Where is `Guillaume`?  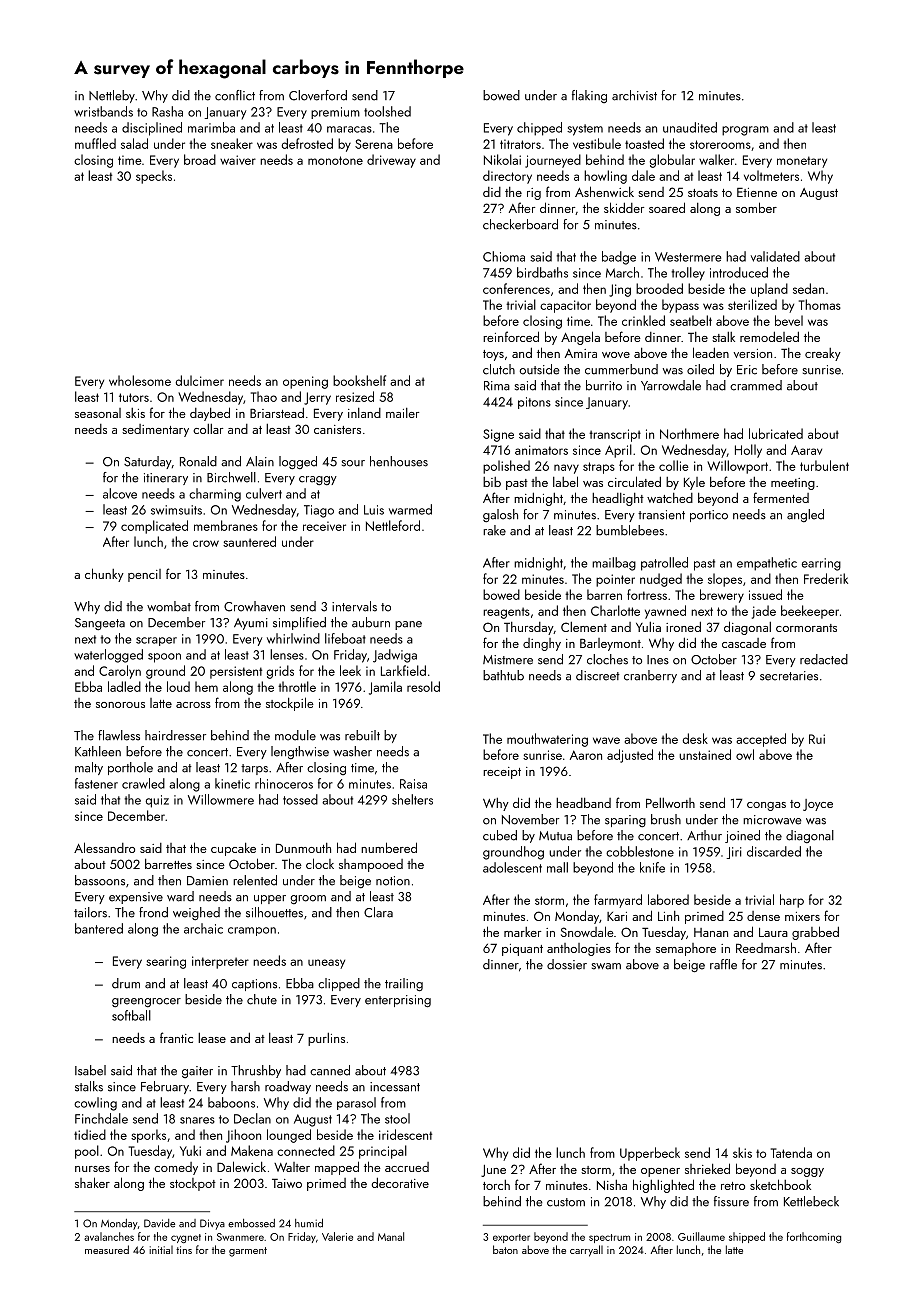 Guillaume is located at coordinates (701, 1236).
